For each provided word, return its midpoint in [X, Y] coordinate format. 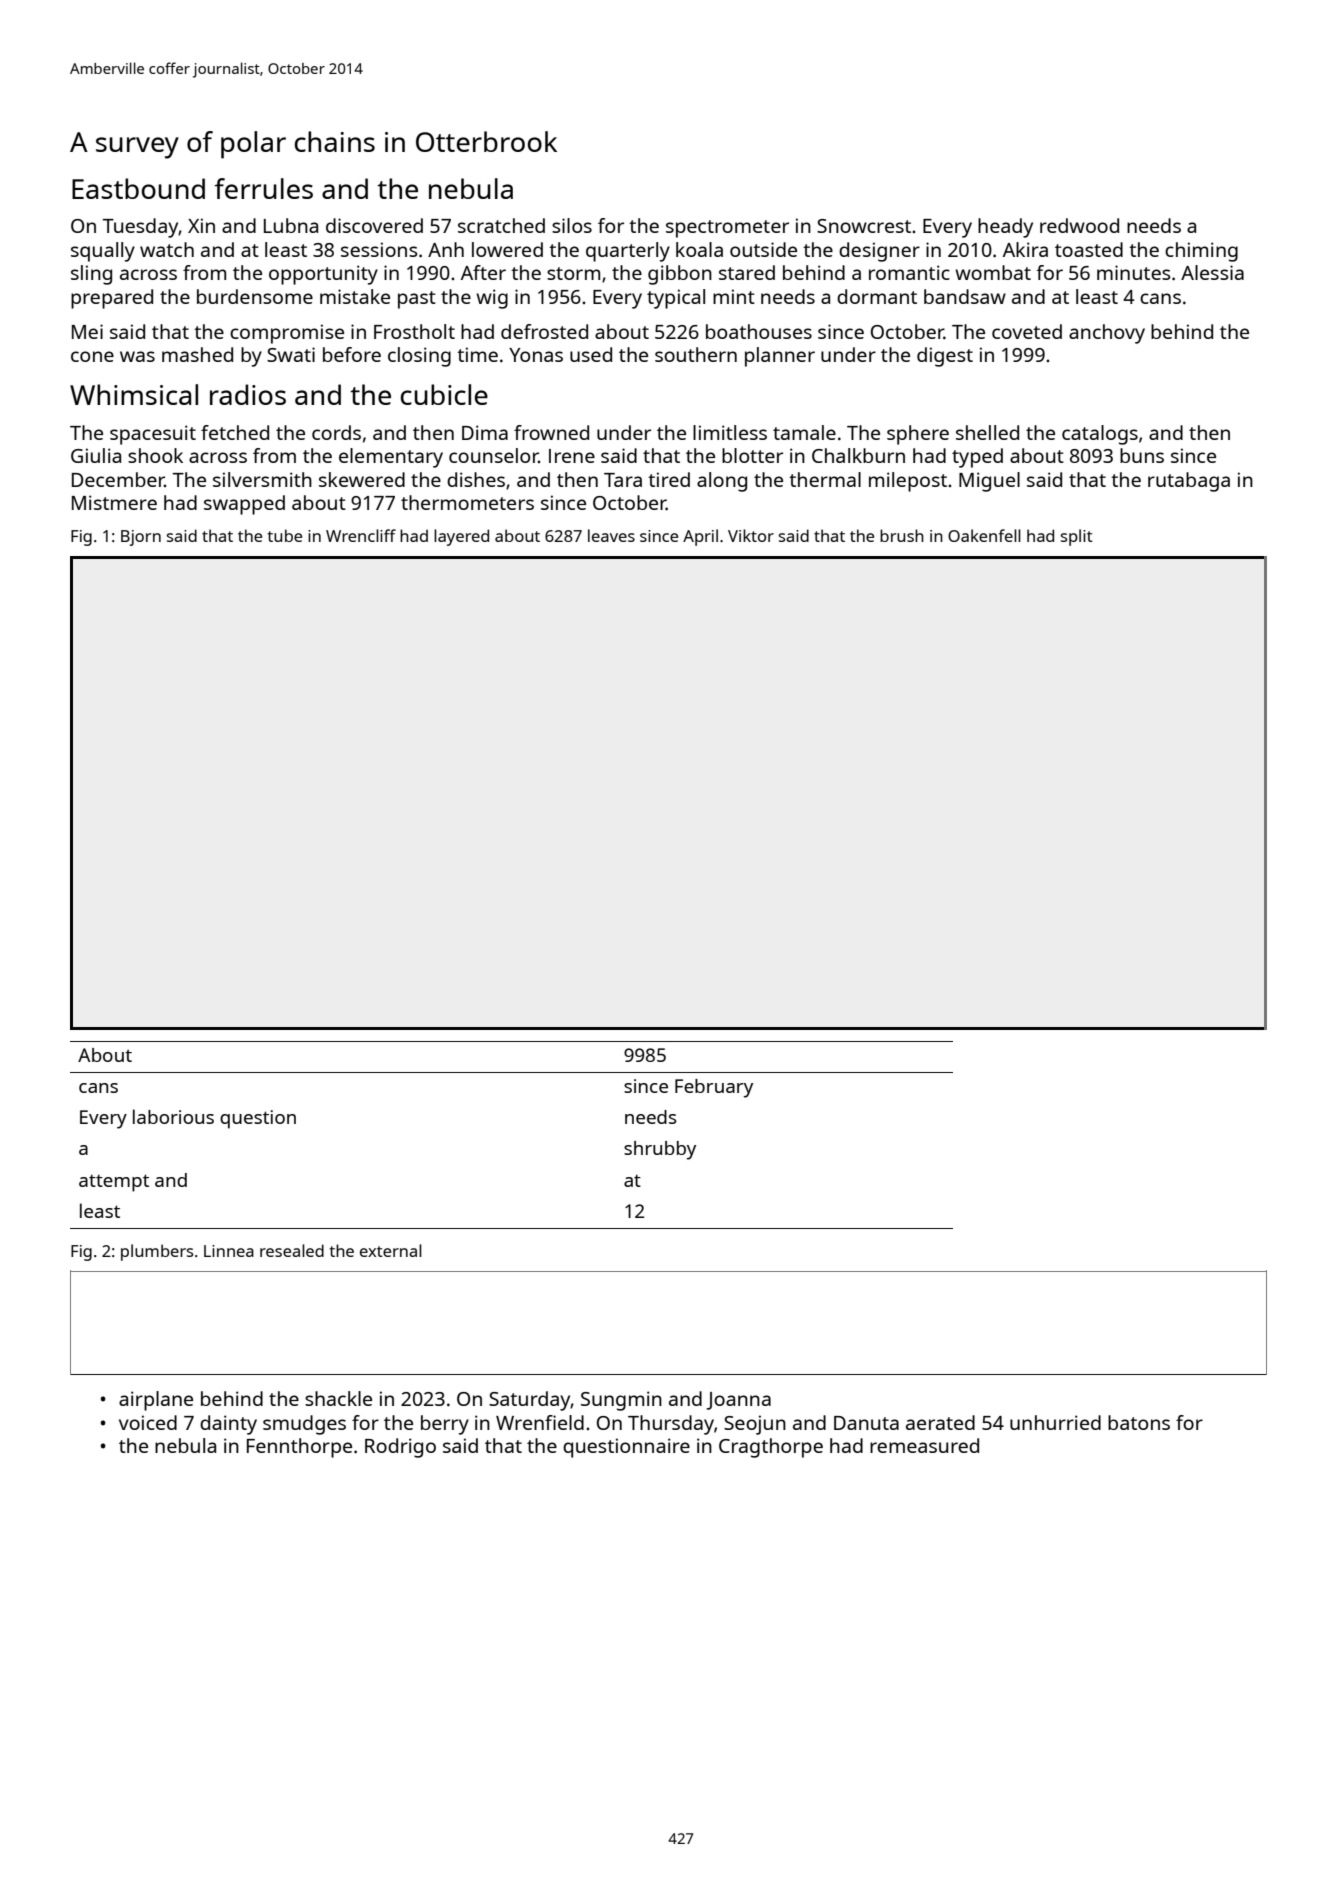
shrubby [660, 1150]
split [1077, 537]
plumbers [157, 1252]
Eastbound [138, 188]
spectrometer [727, 229]
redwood [1079, 225]
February [714, 1088]
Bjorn [141, 538]
